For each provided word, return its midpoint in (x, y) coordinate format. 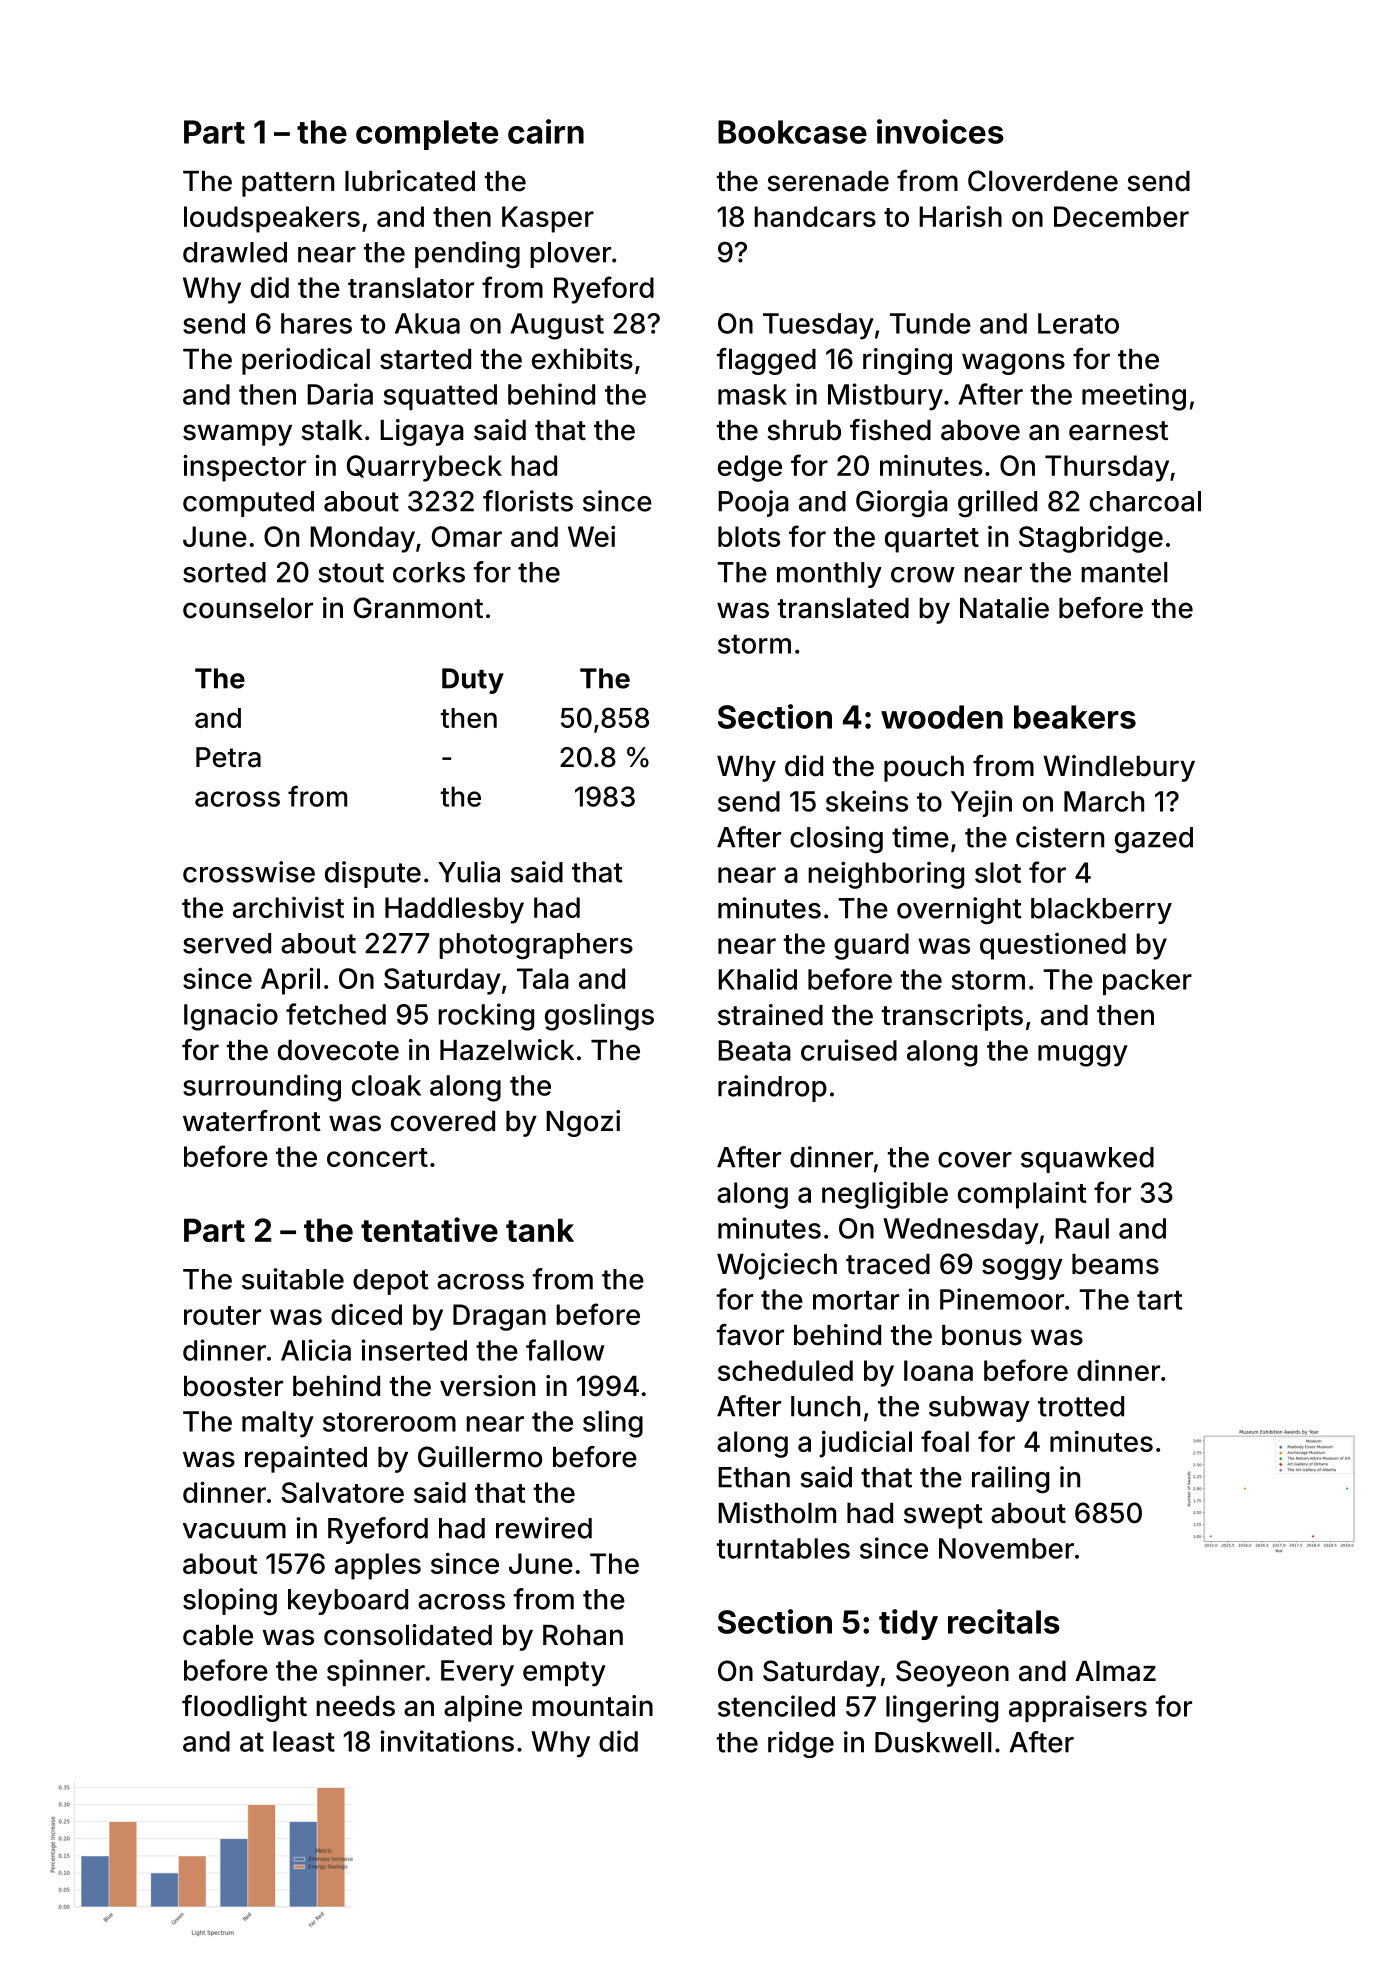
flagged (766, 361)
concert (377, 1157)
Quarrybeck (424, 468)
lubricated (410, 181)
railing (1010, 1479)
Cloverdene (1043, 181)
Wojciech (777, 1266)
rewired (544, 1528)
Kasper (548, 219)
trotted (1081, 1406)
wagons (1013, 364)
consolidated (408, 1635)
